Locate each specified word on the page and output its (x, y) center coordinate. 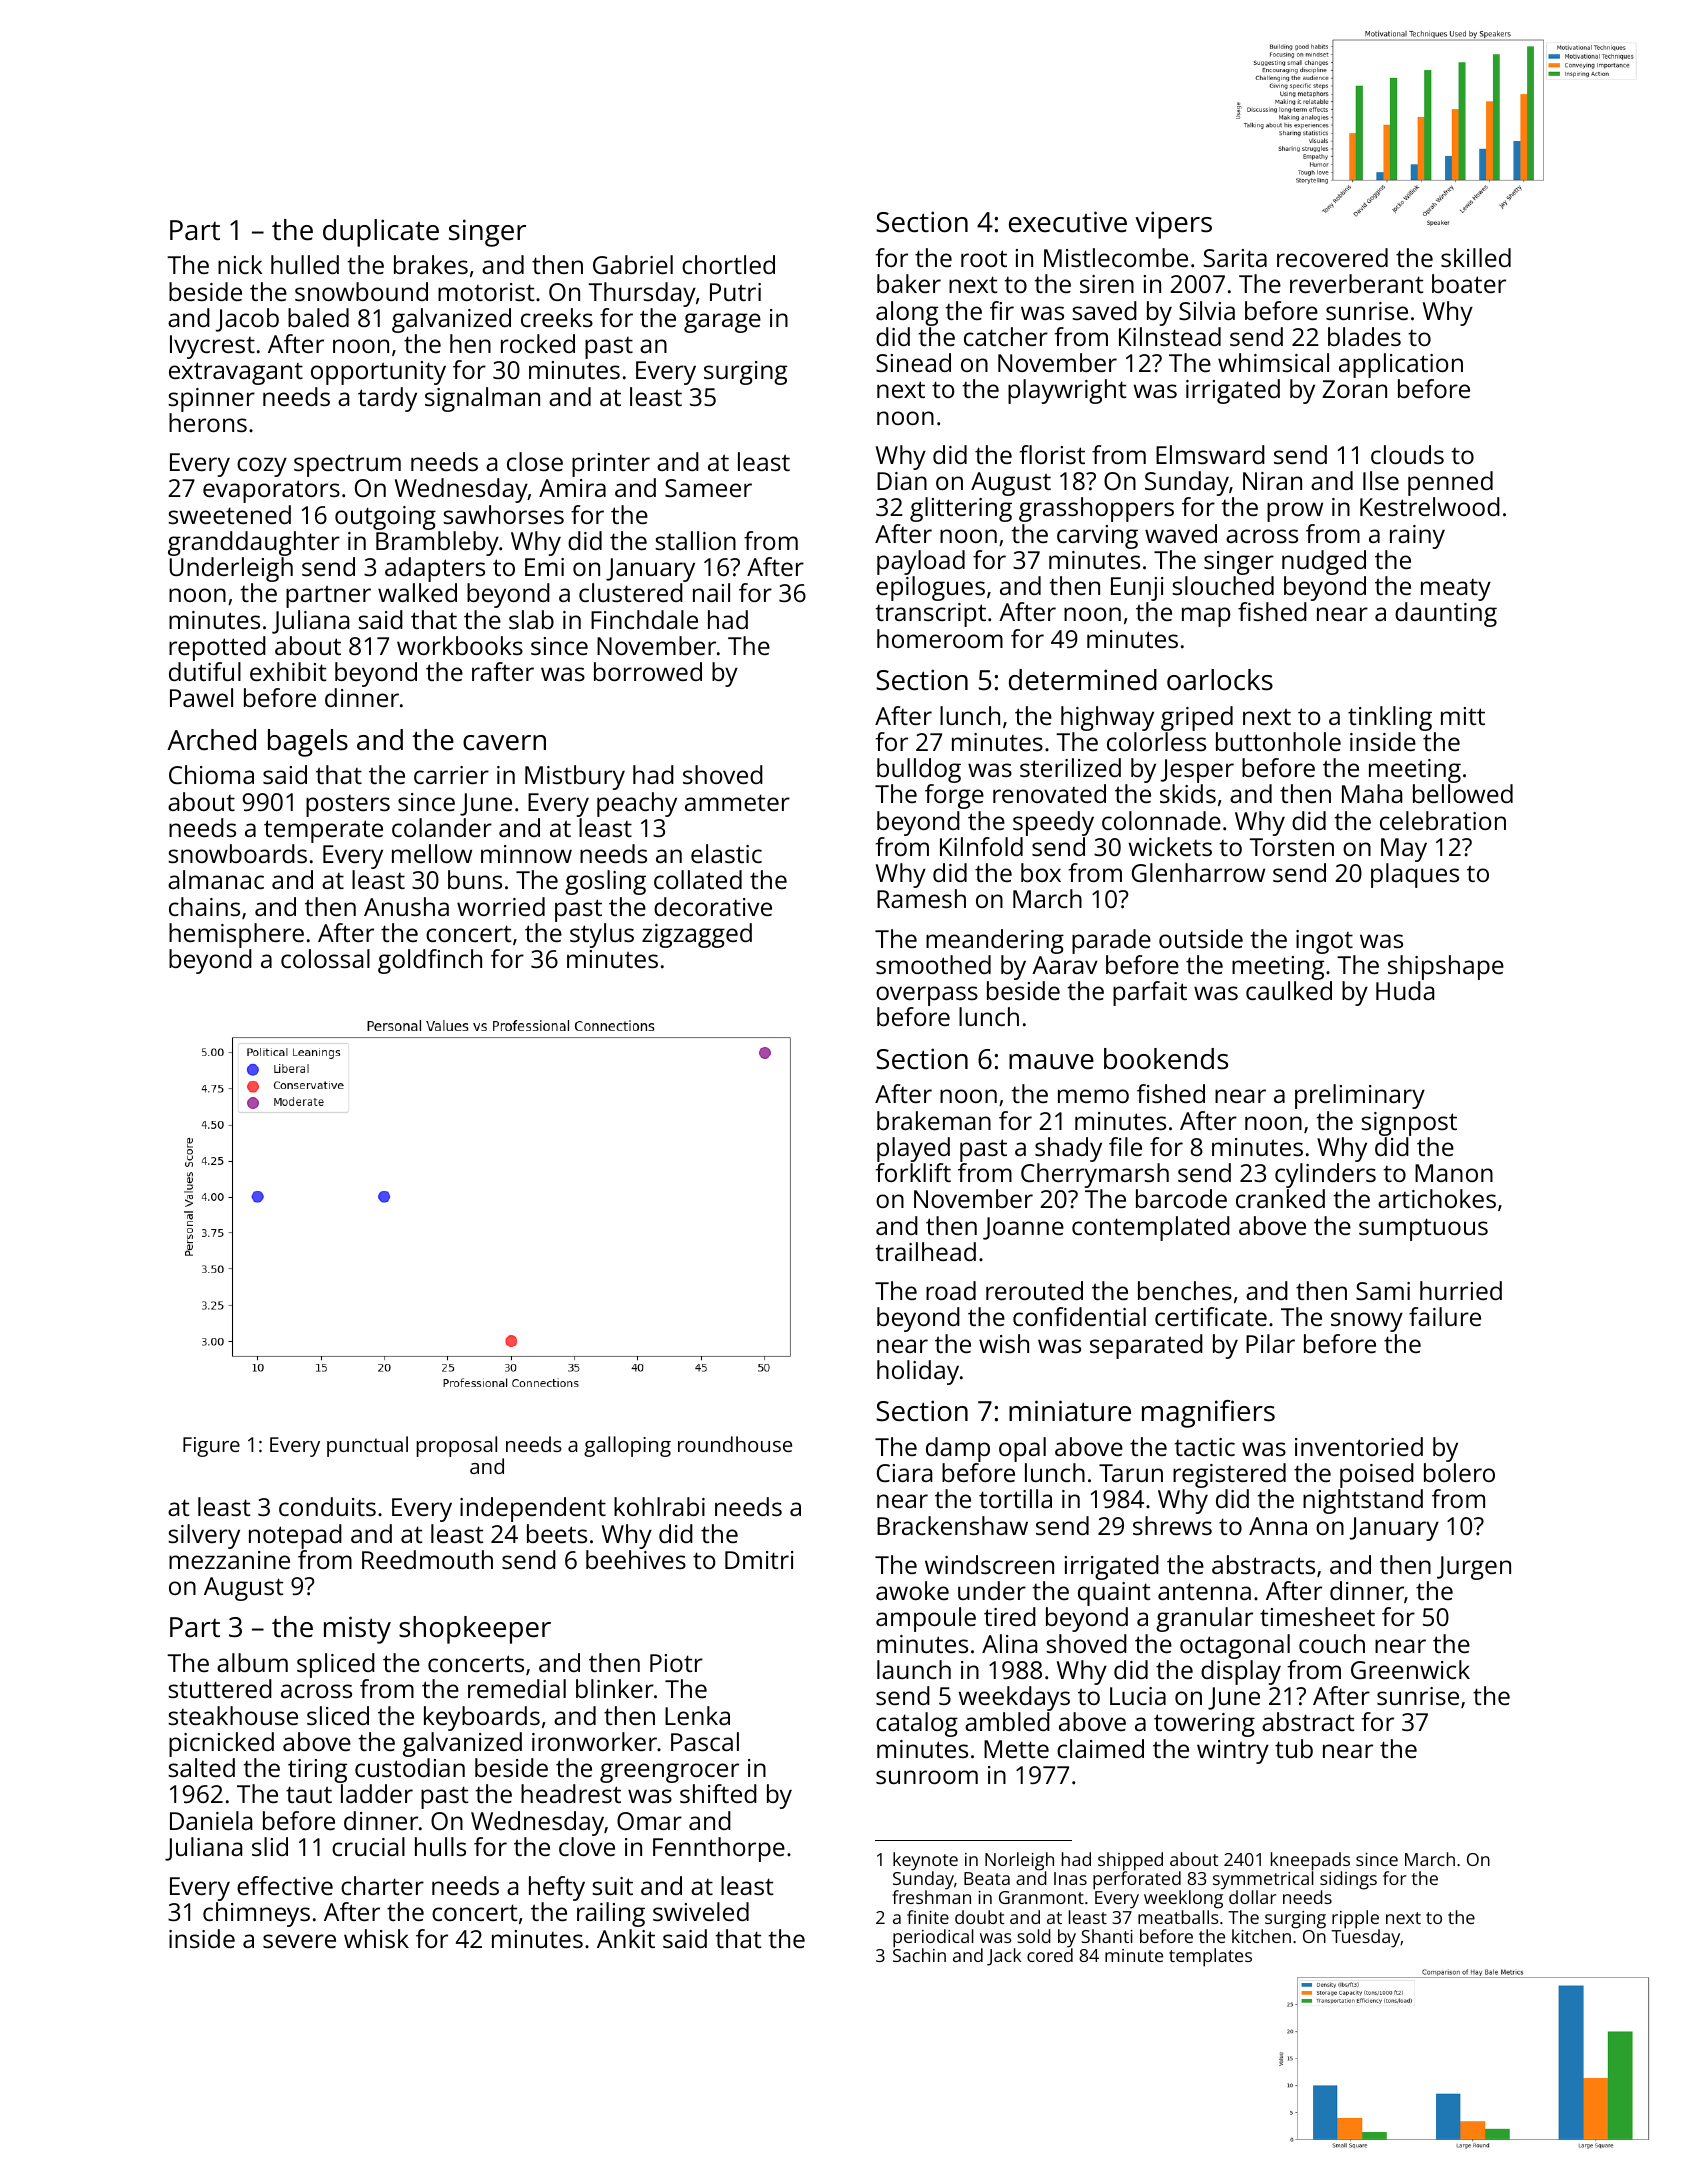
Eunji (1137, 589)
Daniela (211, 1820)
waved (1181, 533)
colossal (325, 958)
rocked (538, 343)
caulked (1289, 990)
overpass (927, 996)
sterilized (1070, 767)
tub (1294, 1748)
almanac (216, 879)
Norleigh (1019, 1862)
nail (711, 592)
